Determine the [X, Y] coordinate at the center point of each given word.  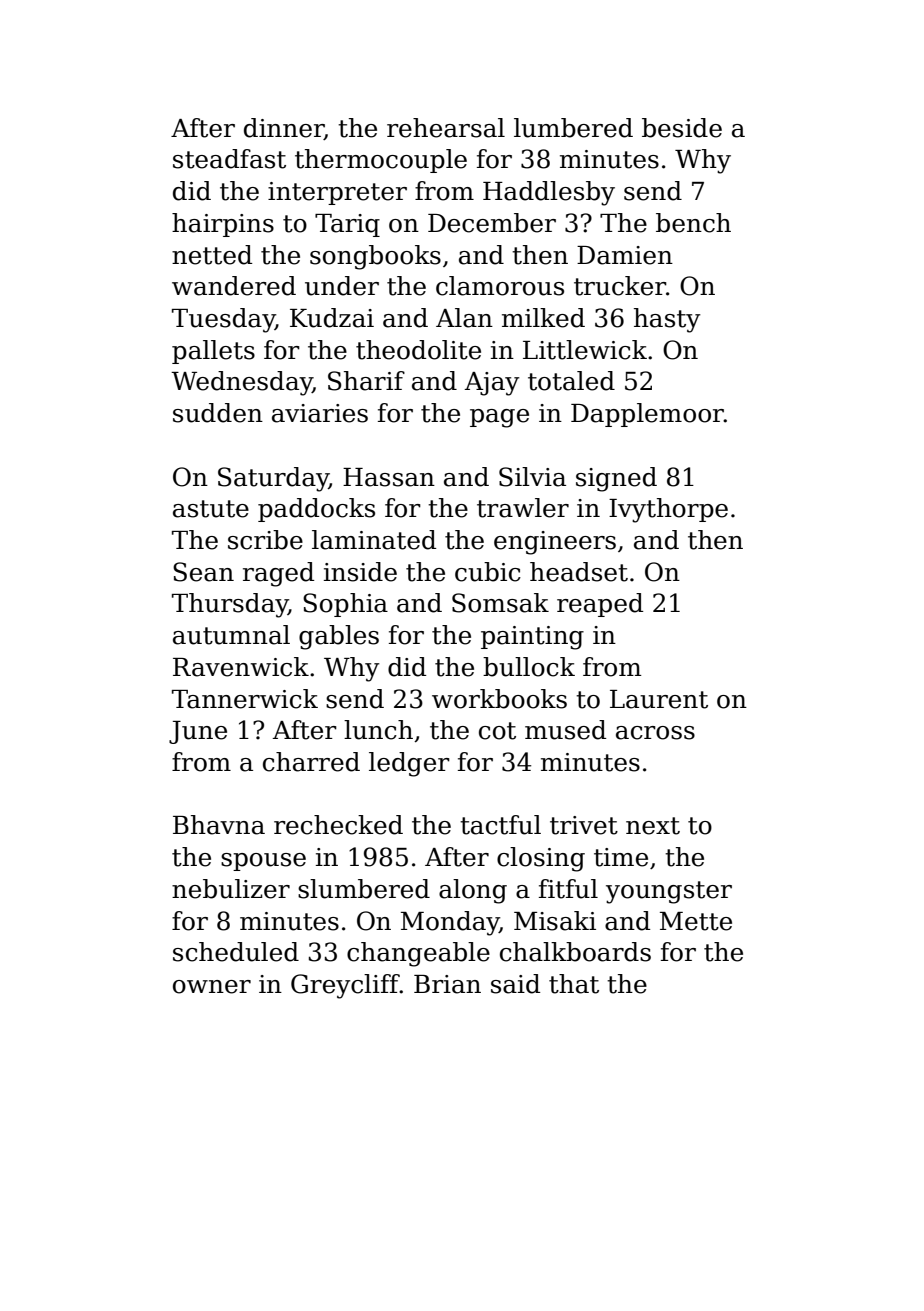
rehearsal [446, 128]
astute [211, 509]
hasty [667, 320]
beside [682, 128]
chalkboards [575, 952]
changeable [418, 954]
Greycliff [345, 986]
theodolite [418, 350]
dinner [284, 129]
